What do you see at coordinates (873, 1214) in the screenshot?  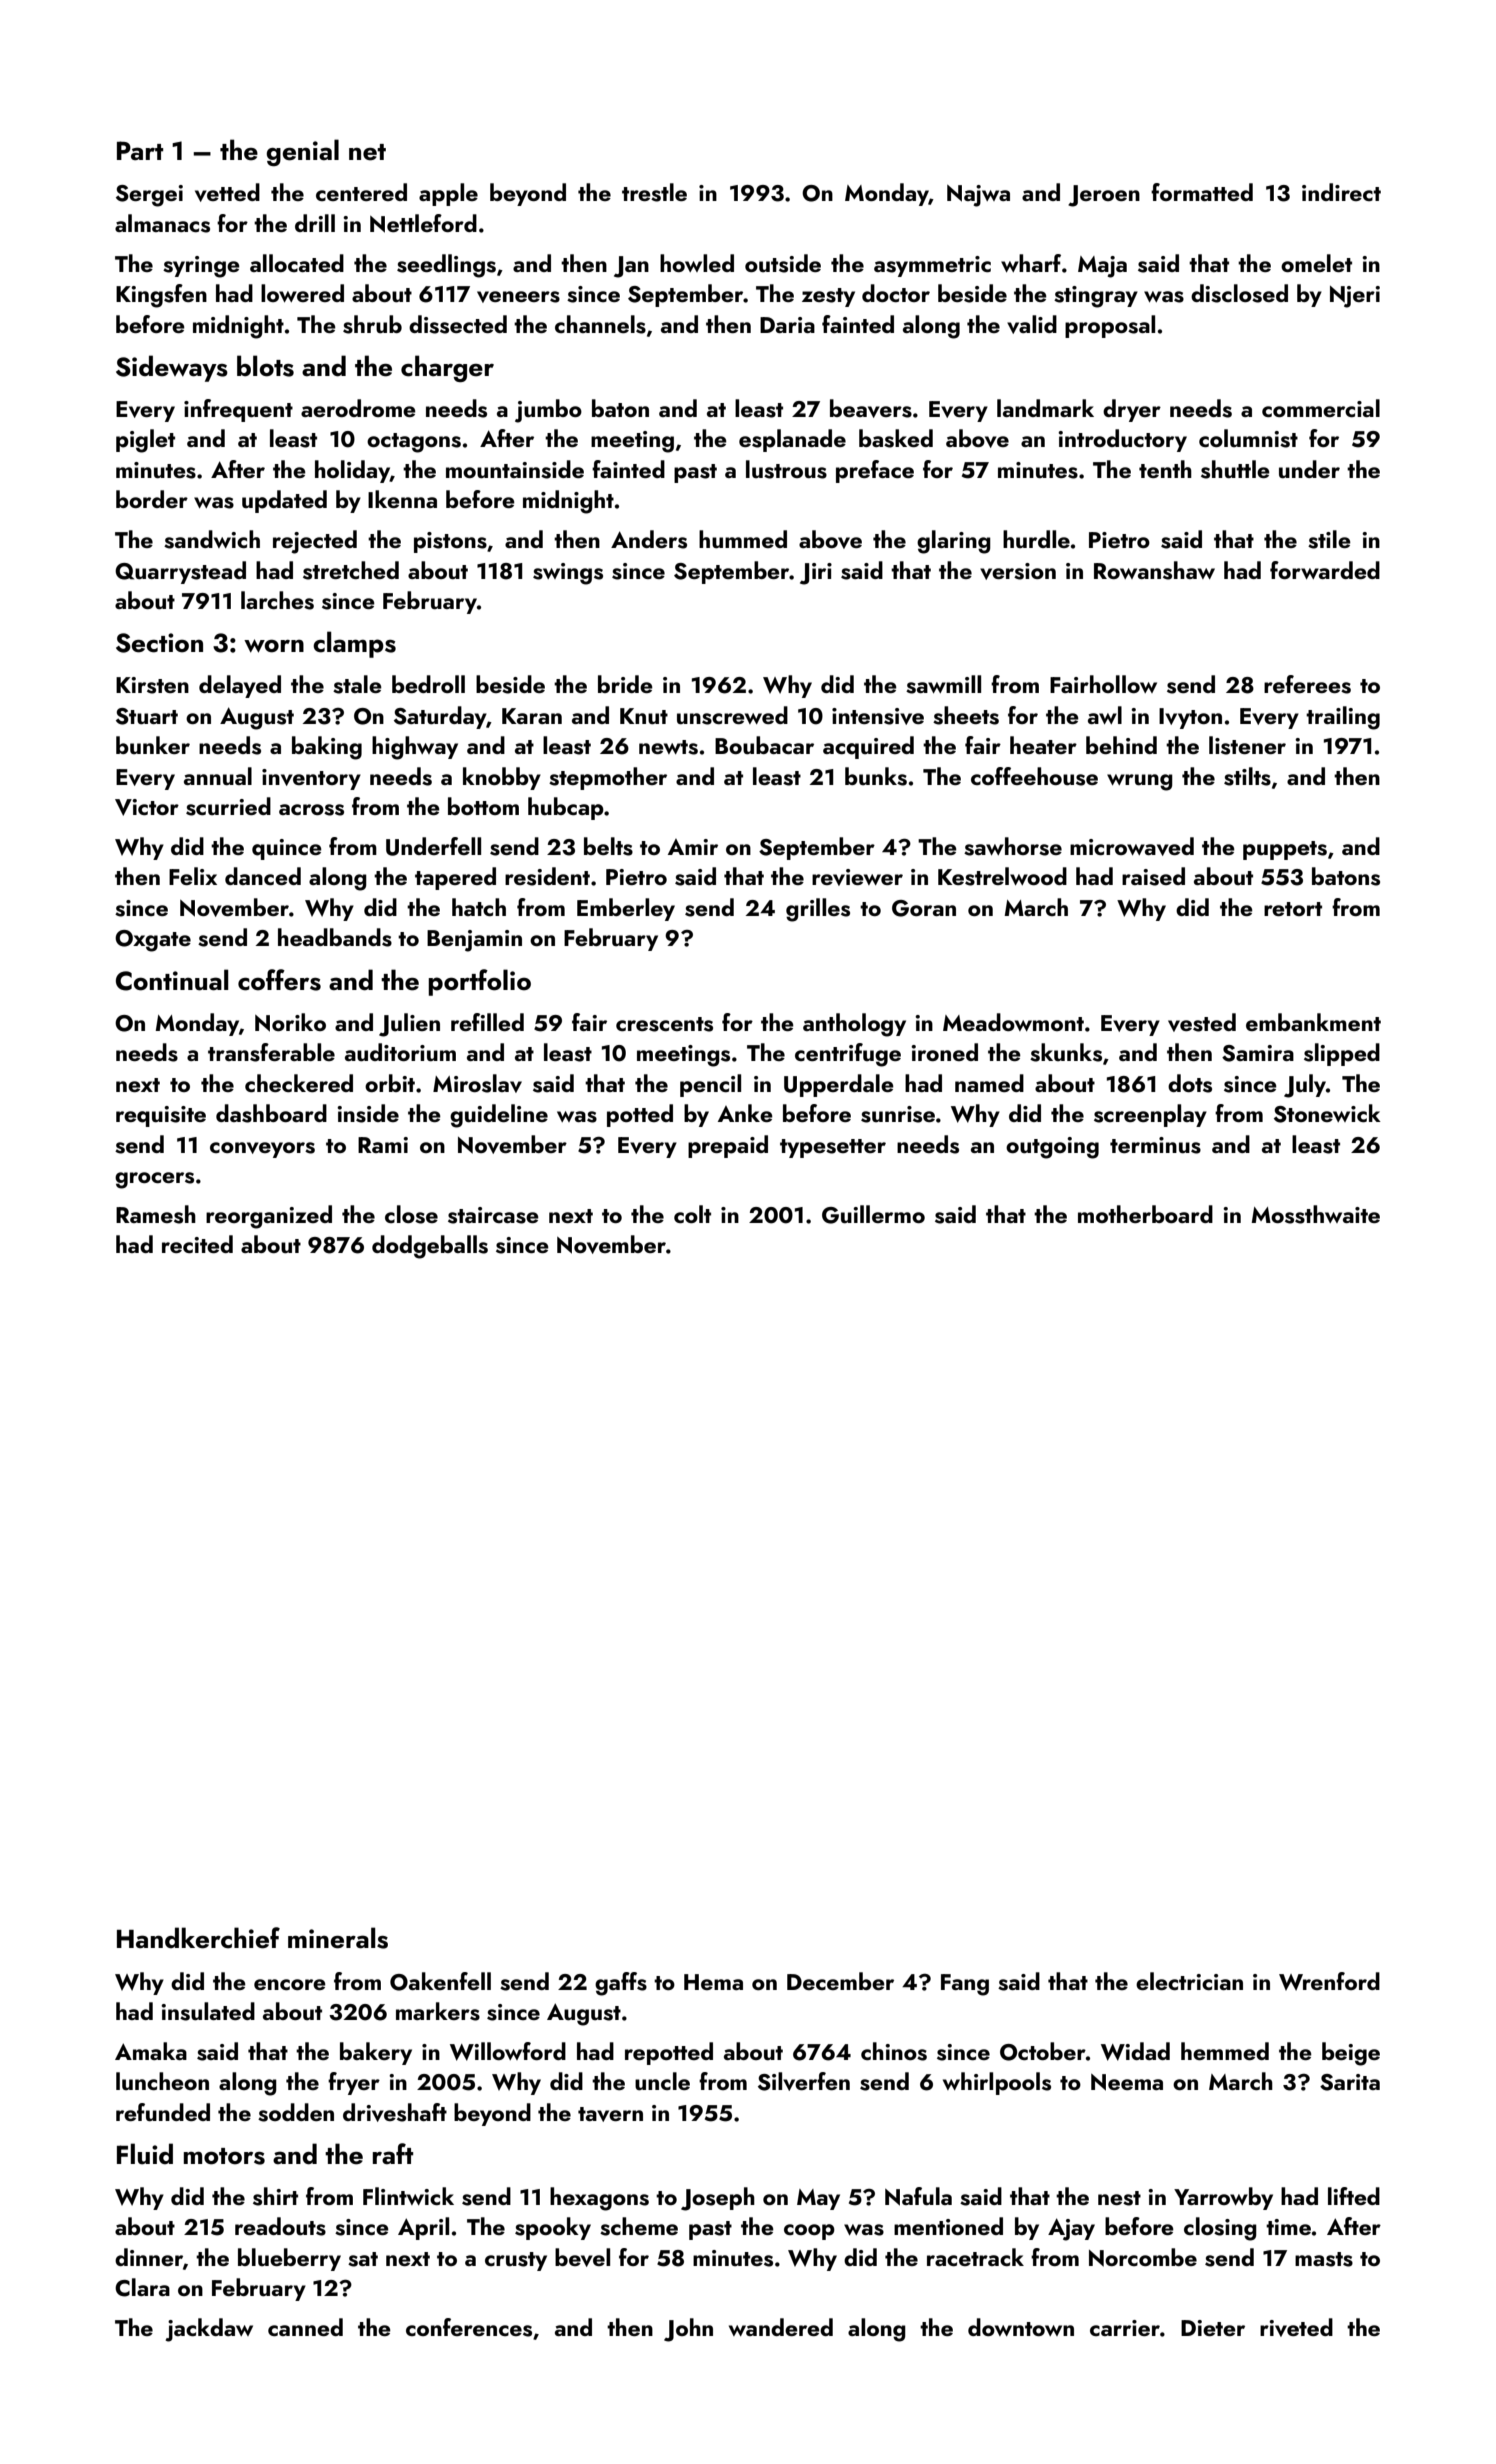 I see `Guillermo` at bounding box center [873, 1214].
